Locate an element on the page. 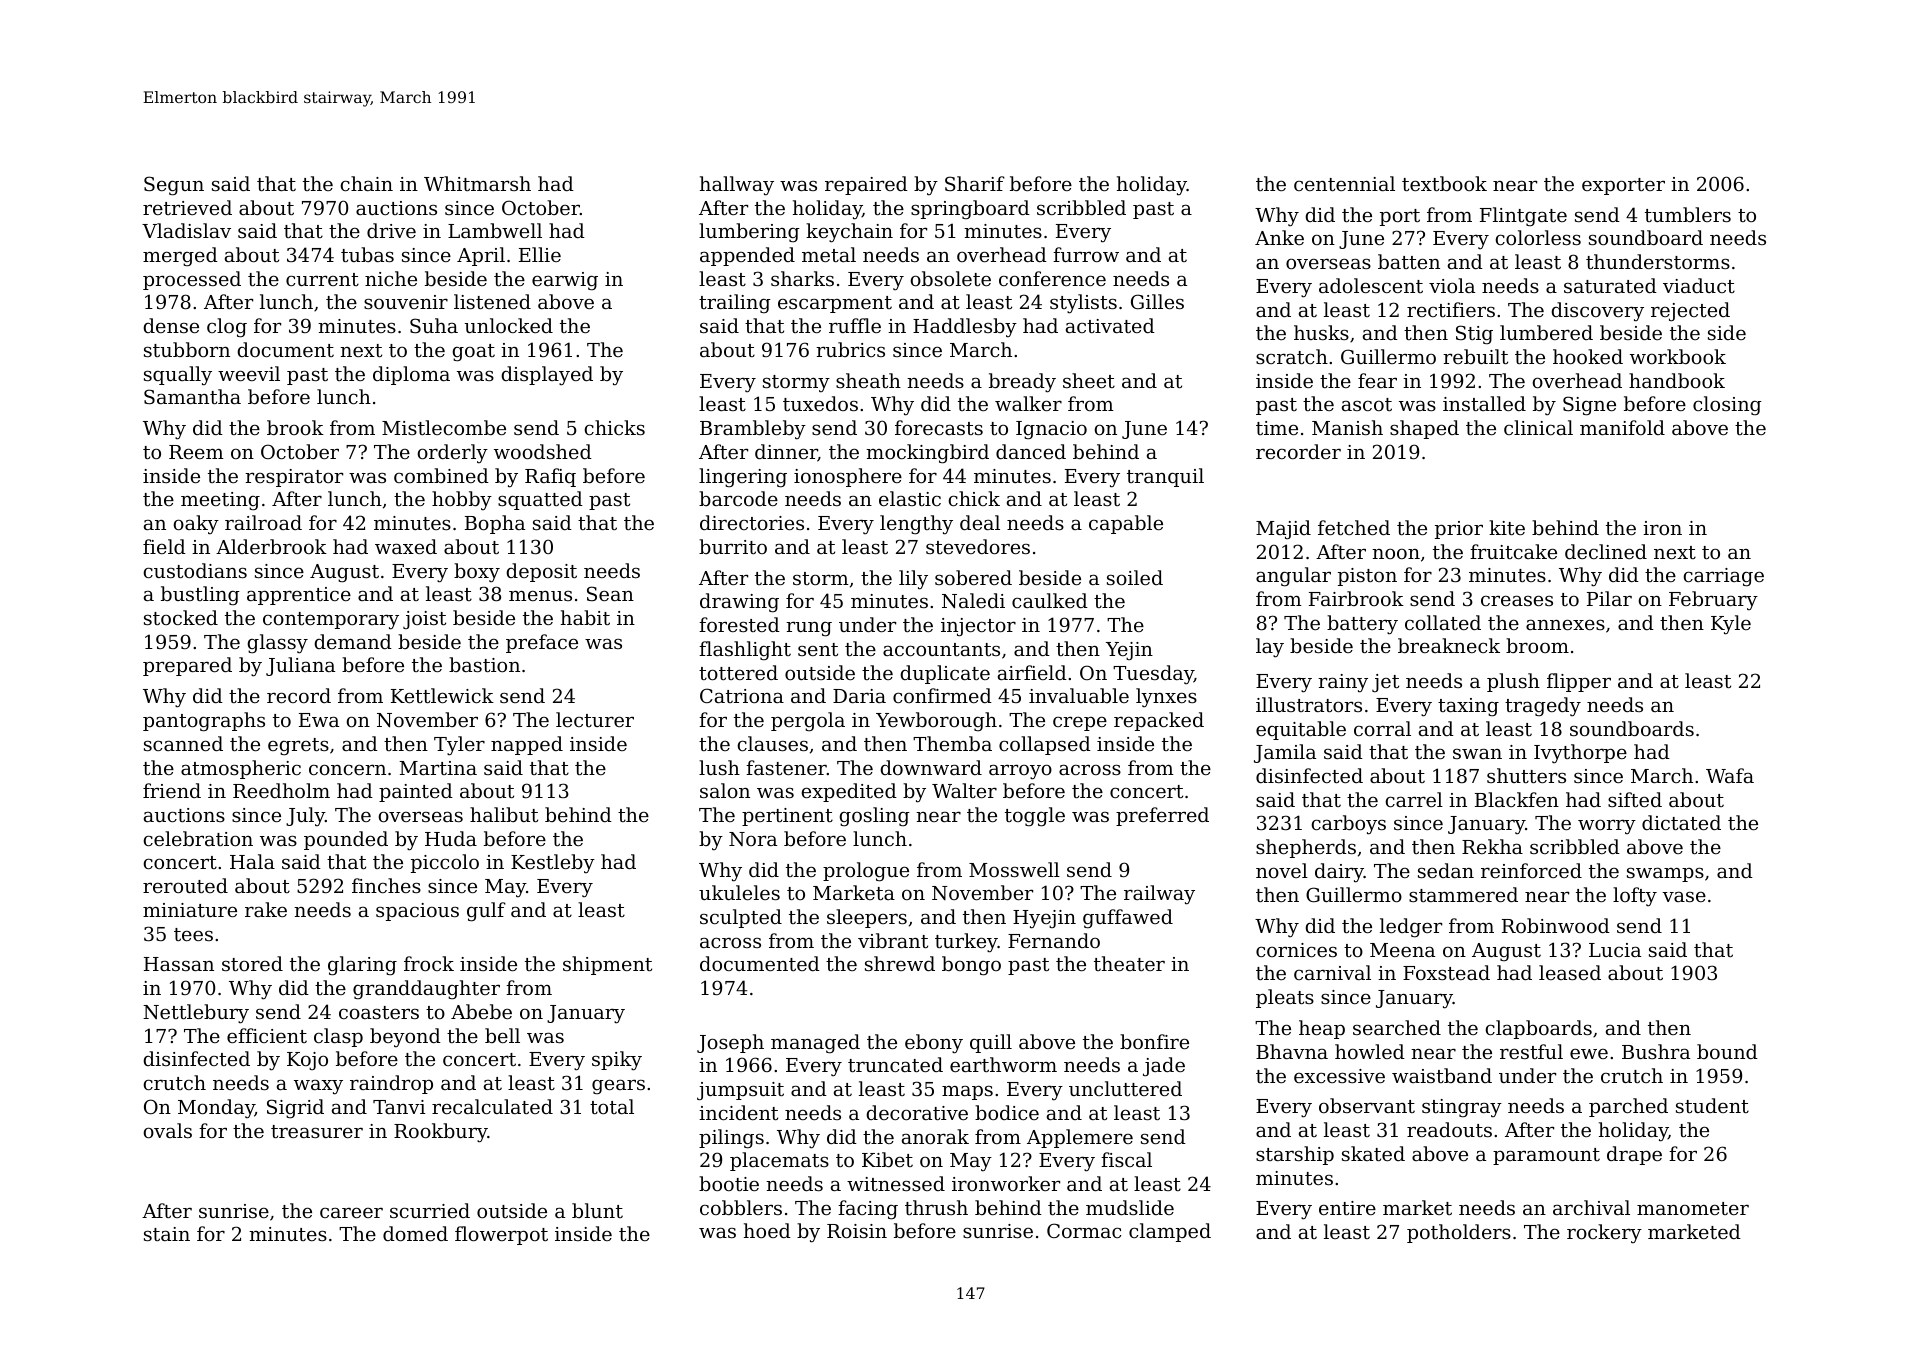 The width and height of the document is (1911, 1351). prepared is located at coordinates (187, 666).
